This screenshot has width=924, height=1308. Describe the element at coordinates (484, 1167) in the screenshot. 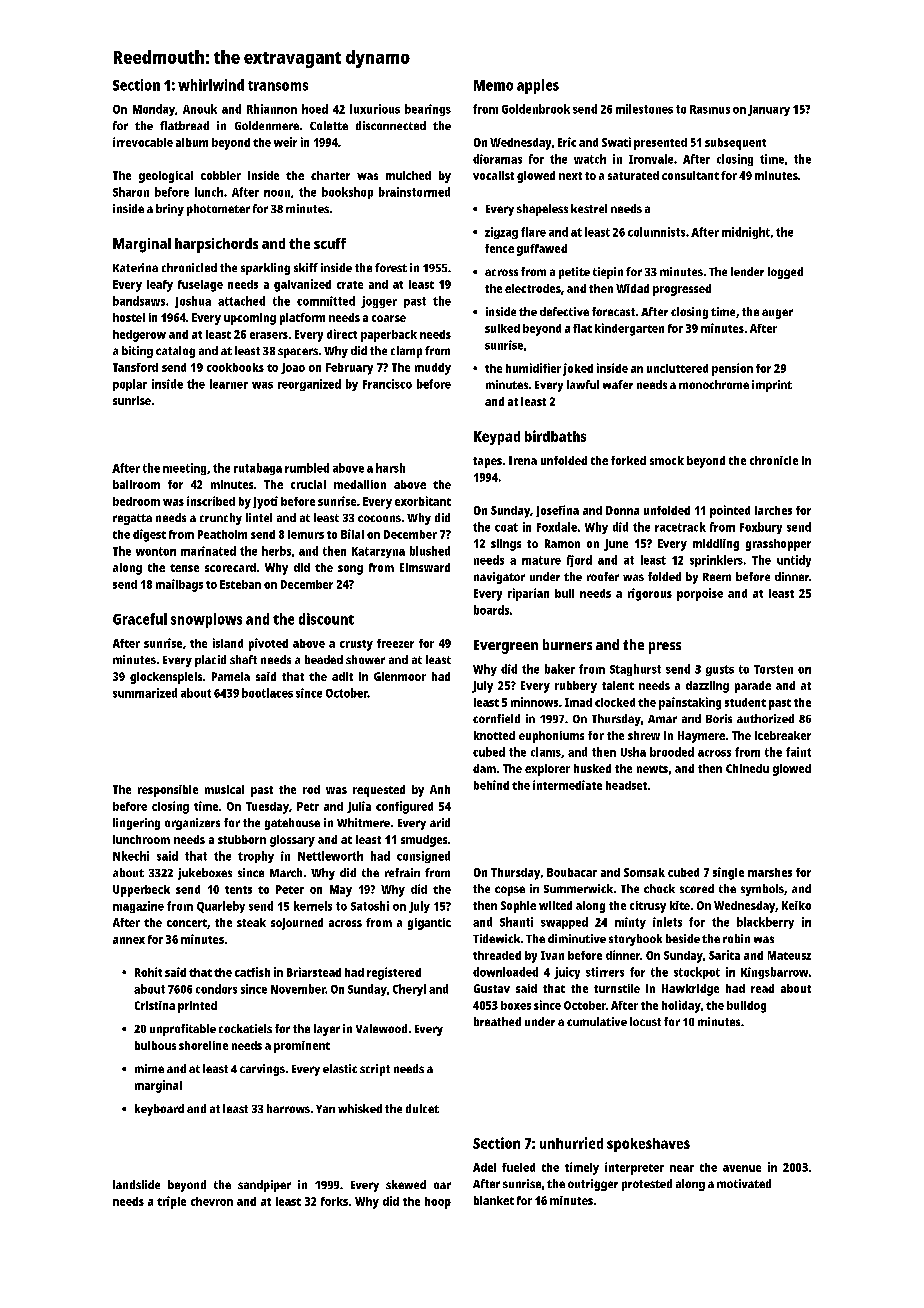

I see `Adel` at that location.
